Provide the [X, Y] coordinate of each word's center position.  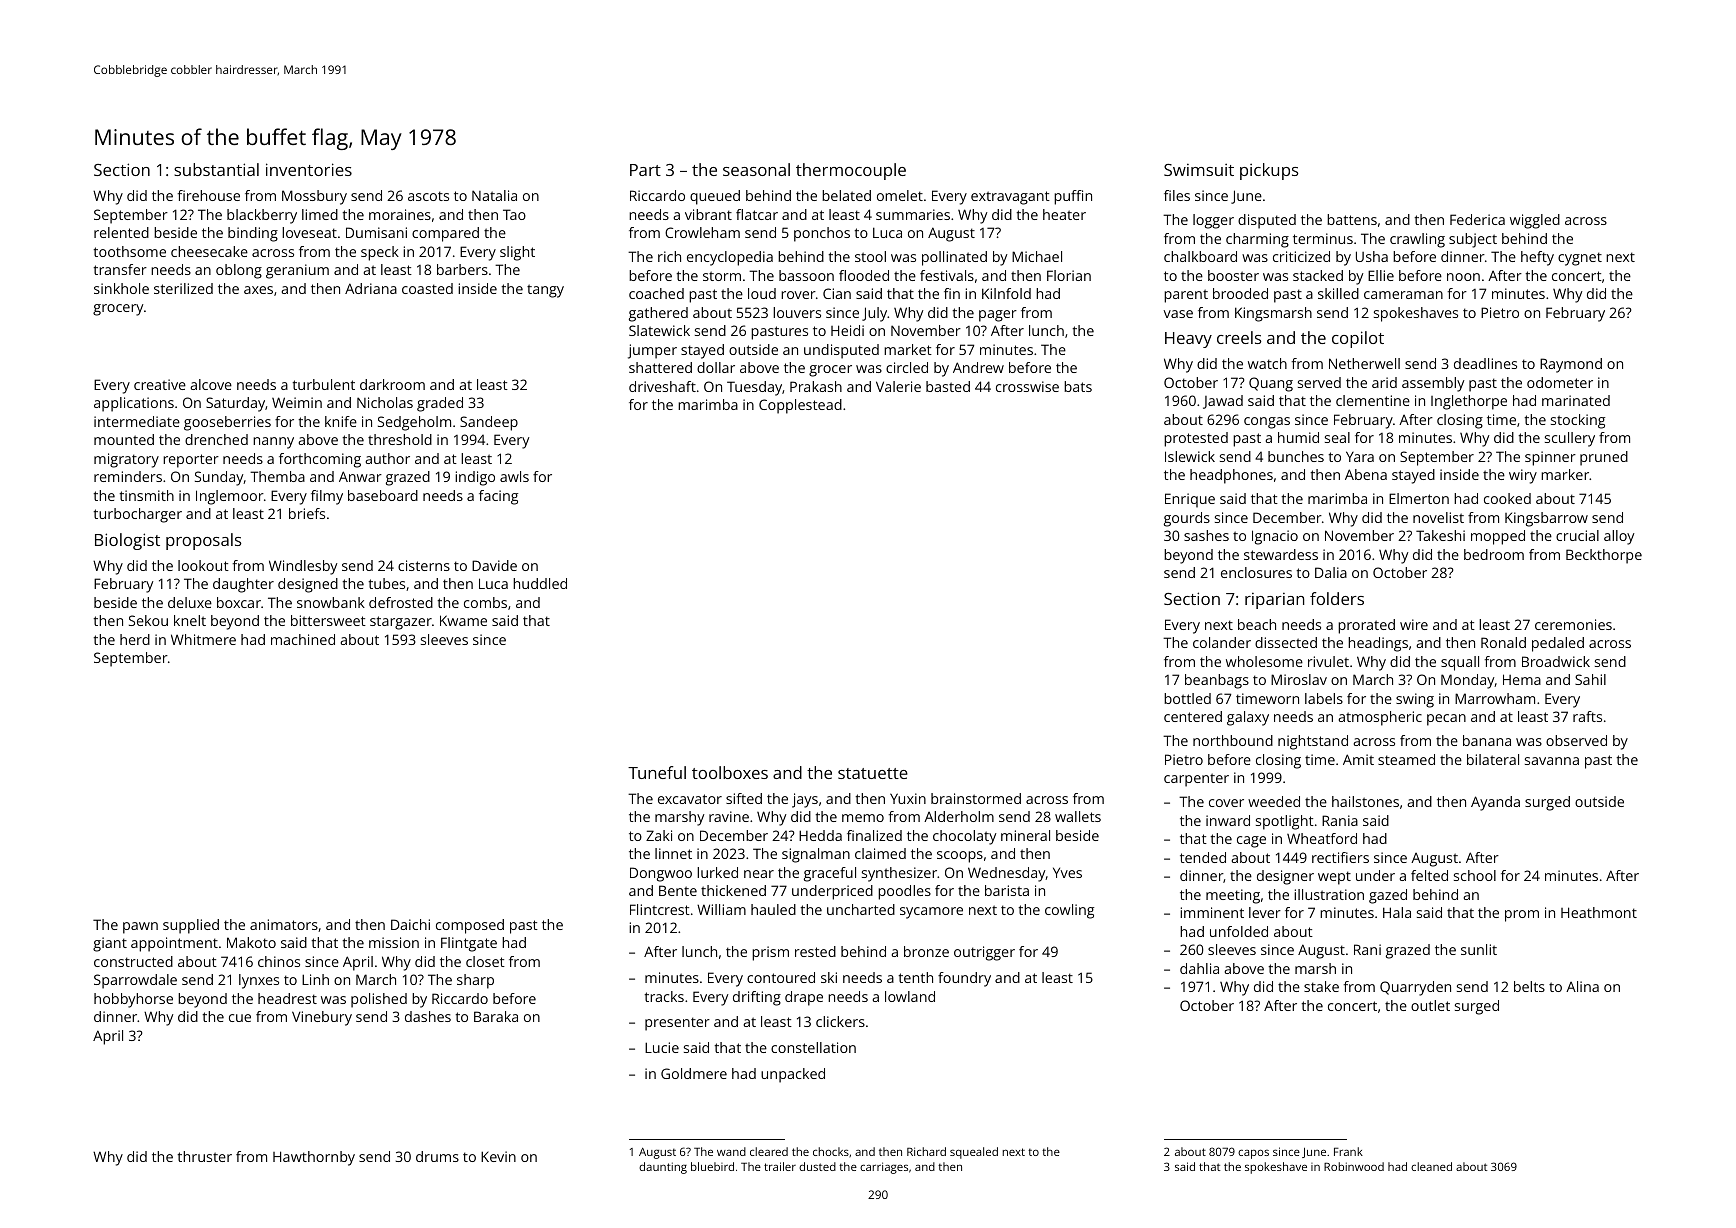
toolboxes [730, 772]
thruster [204, 1156]
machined [303, 639]
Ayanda [1495, 803]
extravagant [1010, 198]
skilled [1338, 293]
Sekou [148, 620]
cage [1251, 842]
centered [1193, 716]
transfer [120, 269]
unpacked [793, 1075]
